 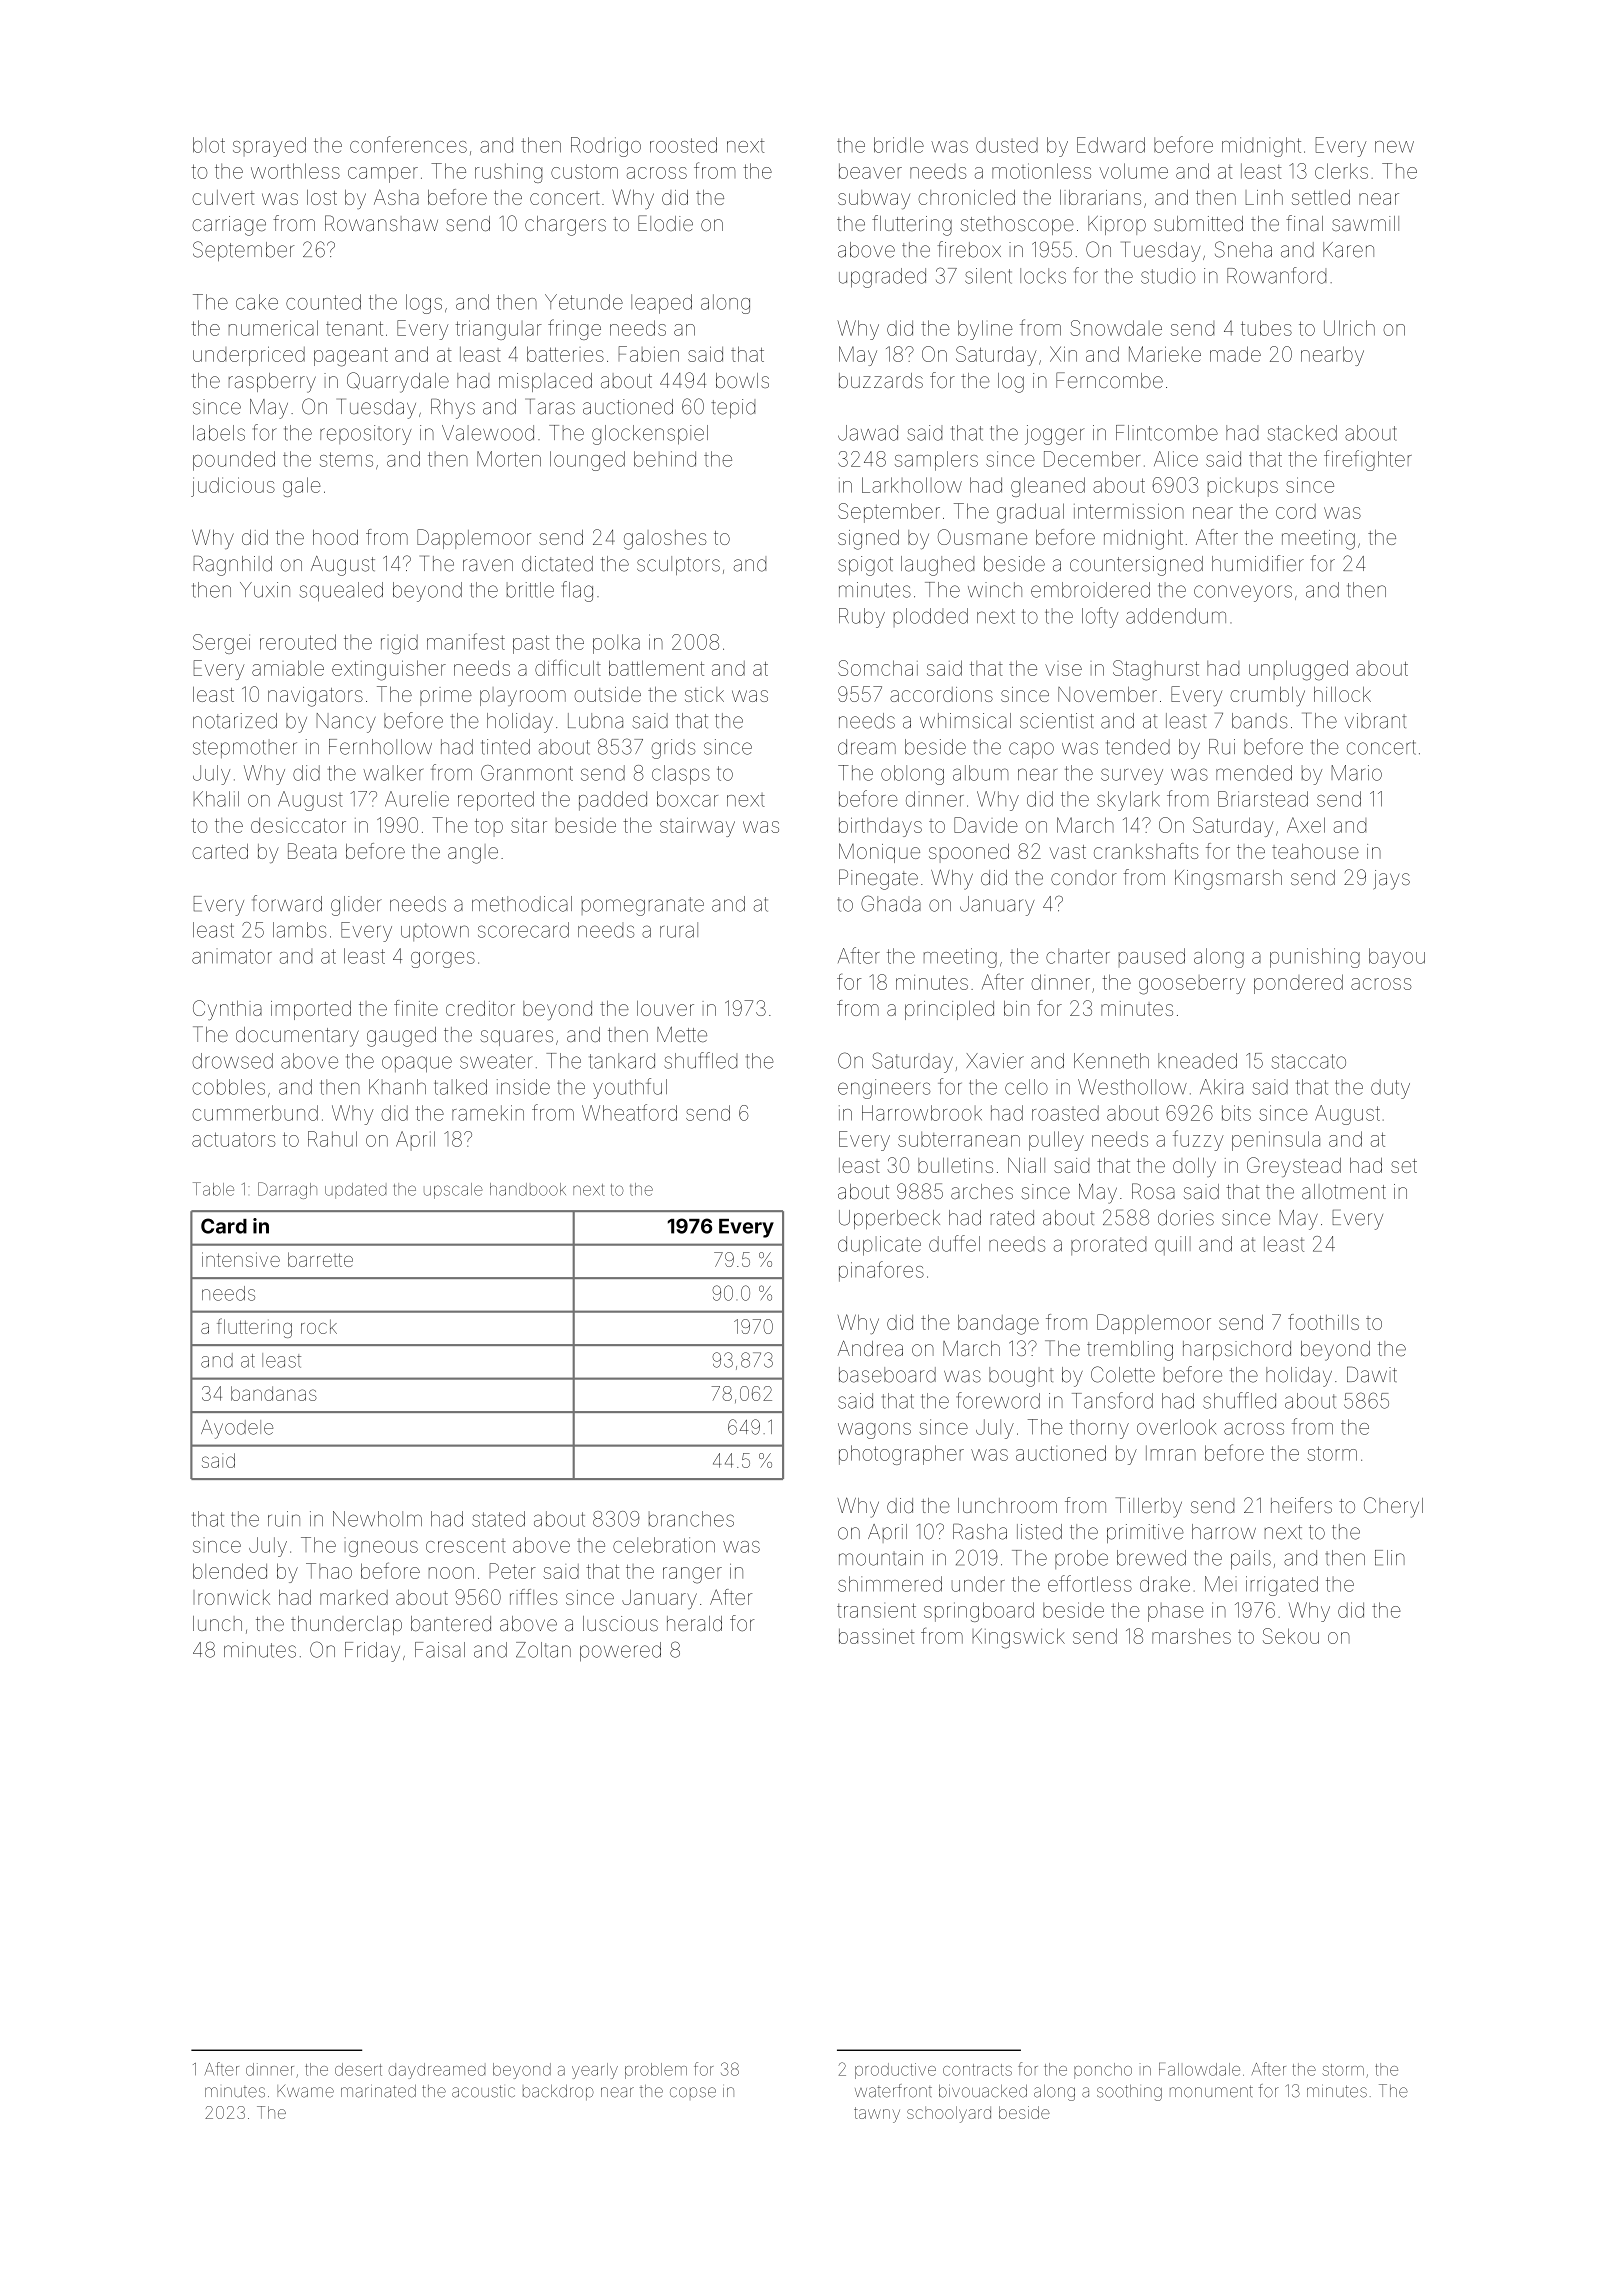 What do you see at coordinates (1109, 380) in the document?
I see `Ferncombe` at bounding box center [1109, 380].
